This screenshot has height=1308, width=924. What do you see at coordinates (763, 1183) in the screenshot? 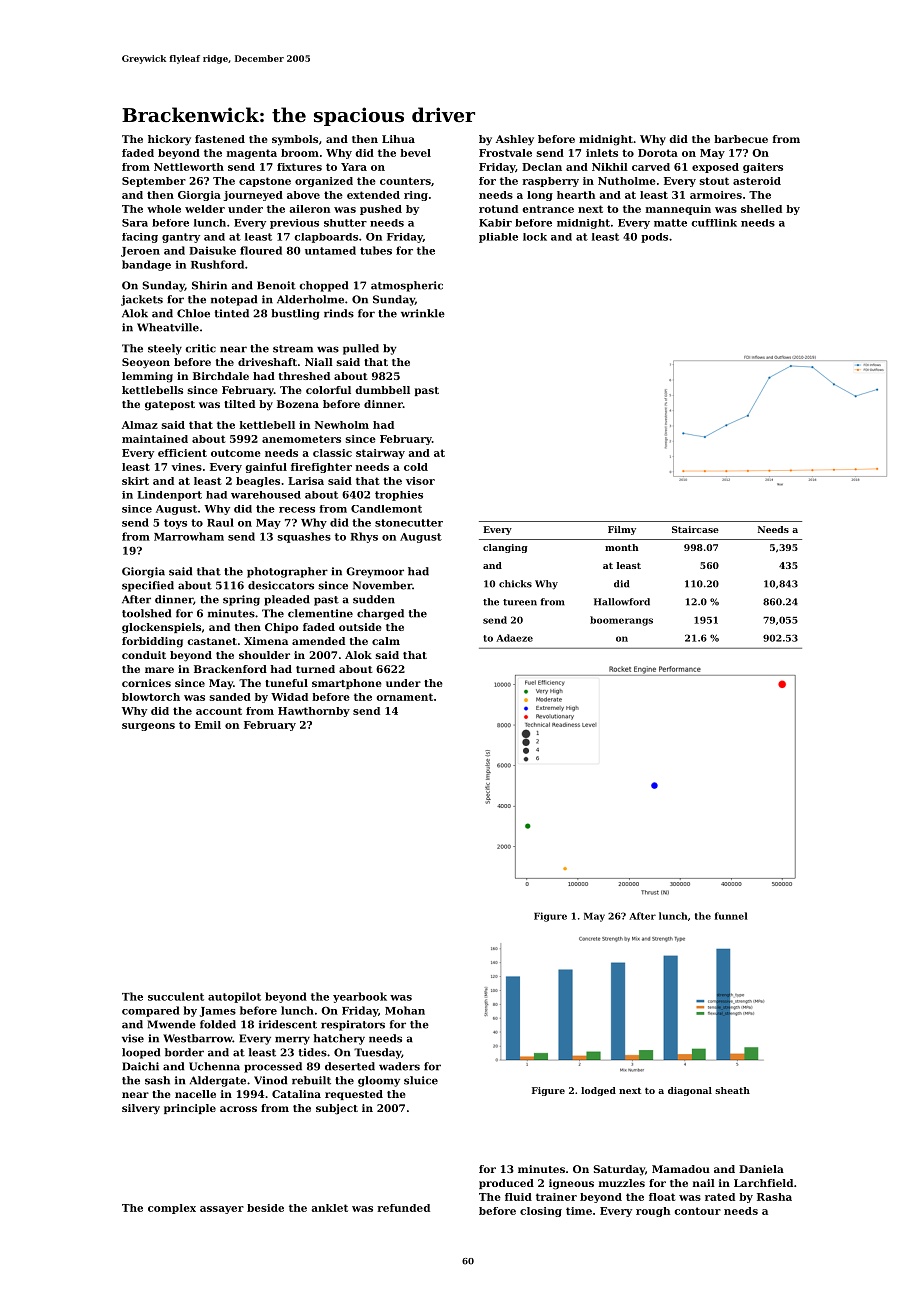
I see `Larchfield` at bounding box center [763, 1183].
